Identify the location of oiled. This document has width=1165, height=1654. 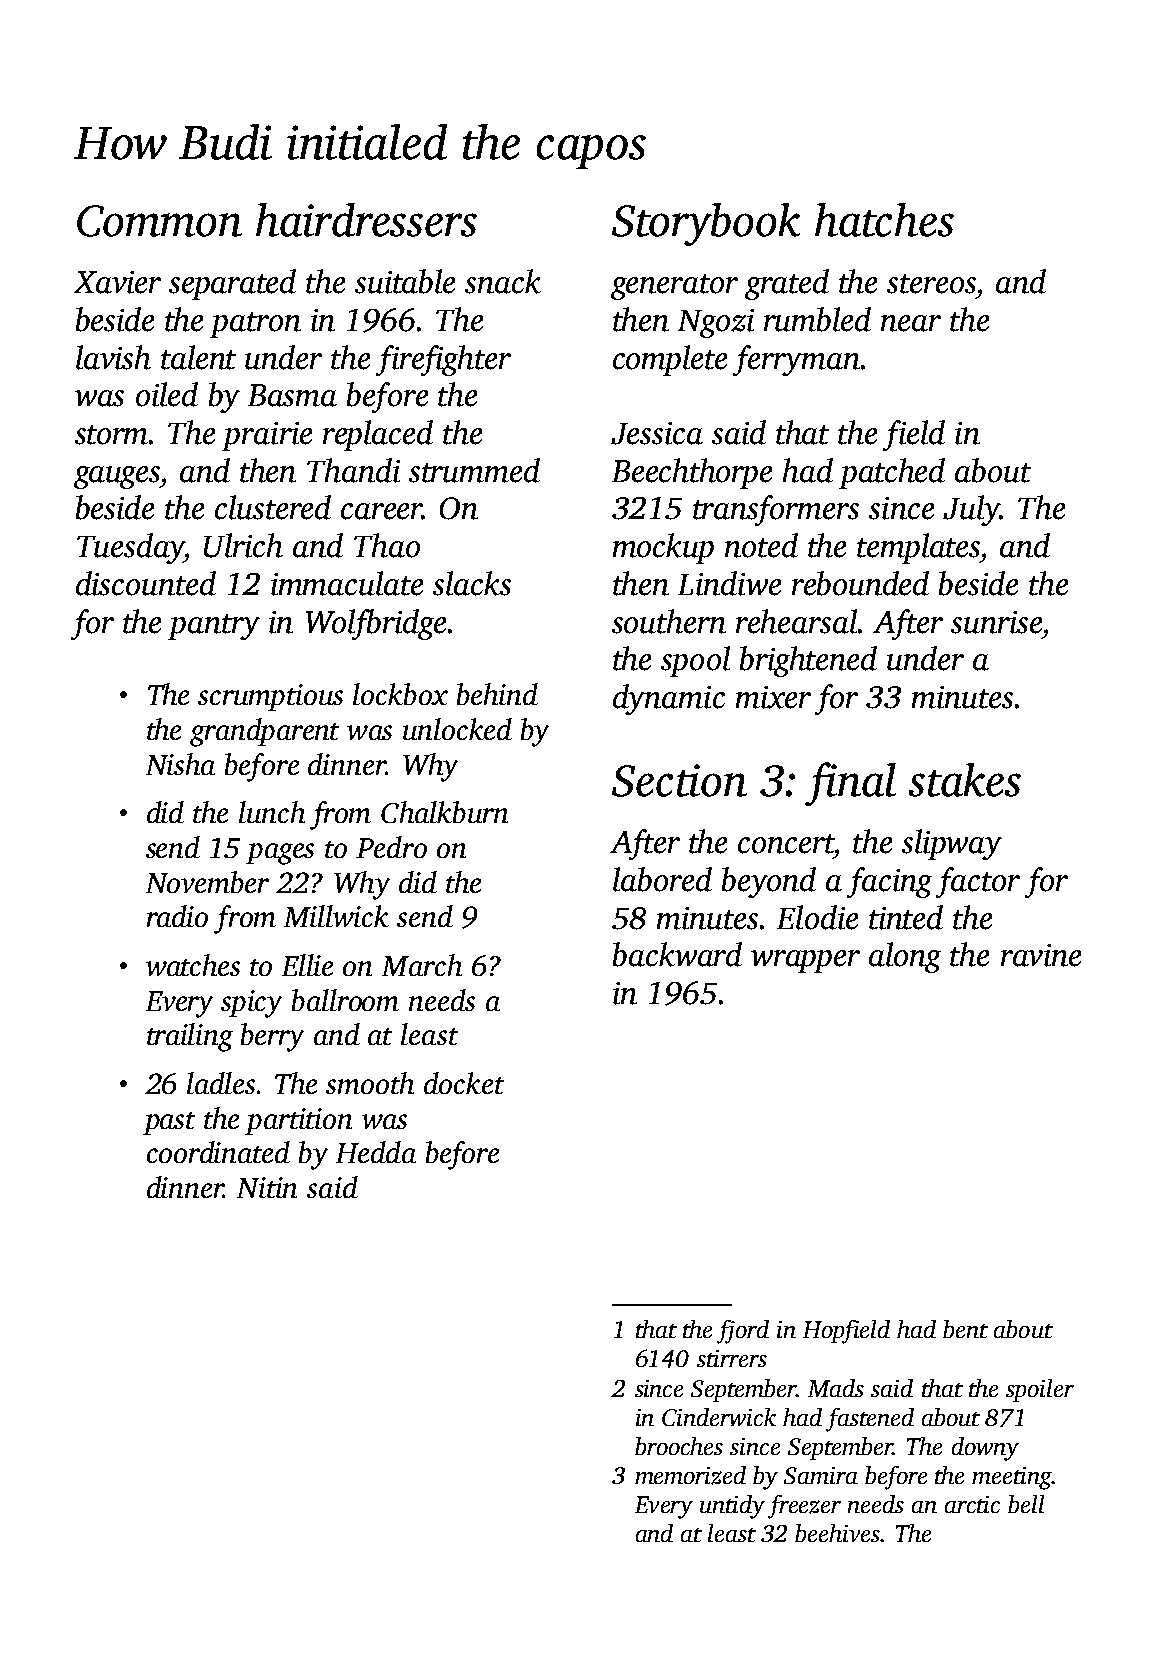
(167, 394).
